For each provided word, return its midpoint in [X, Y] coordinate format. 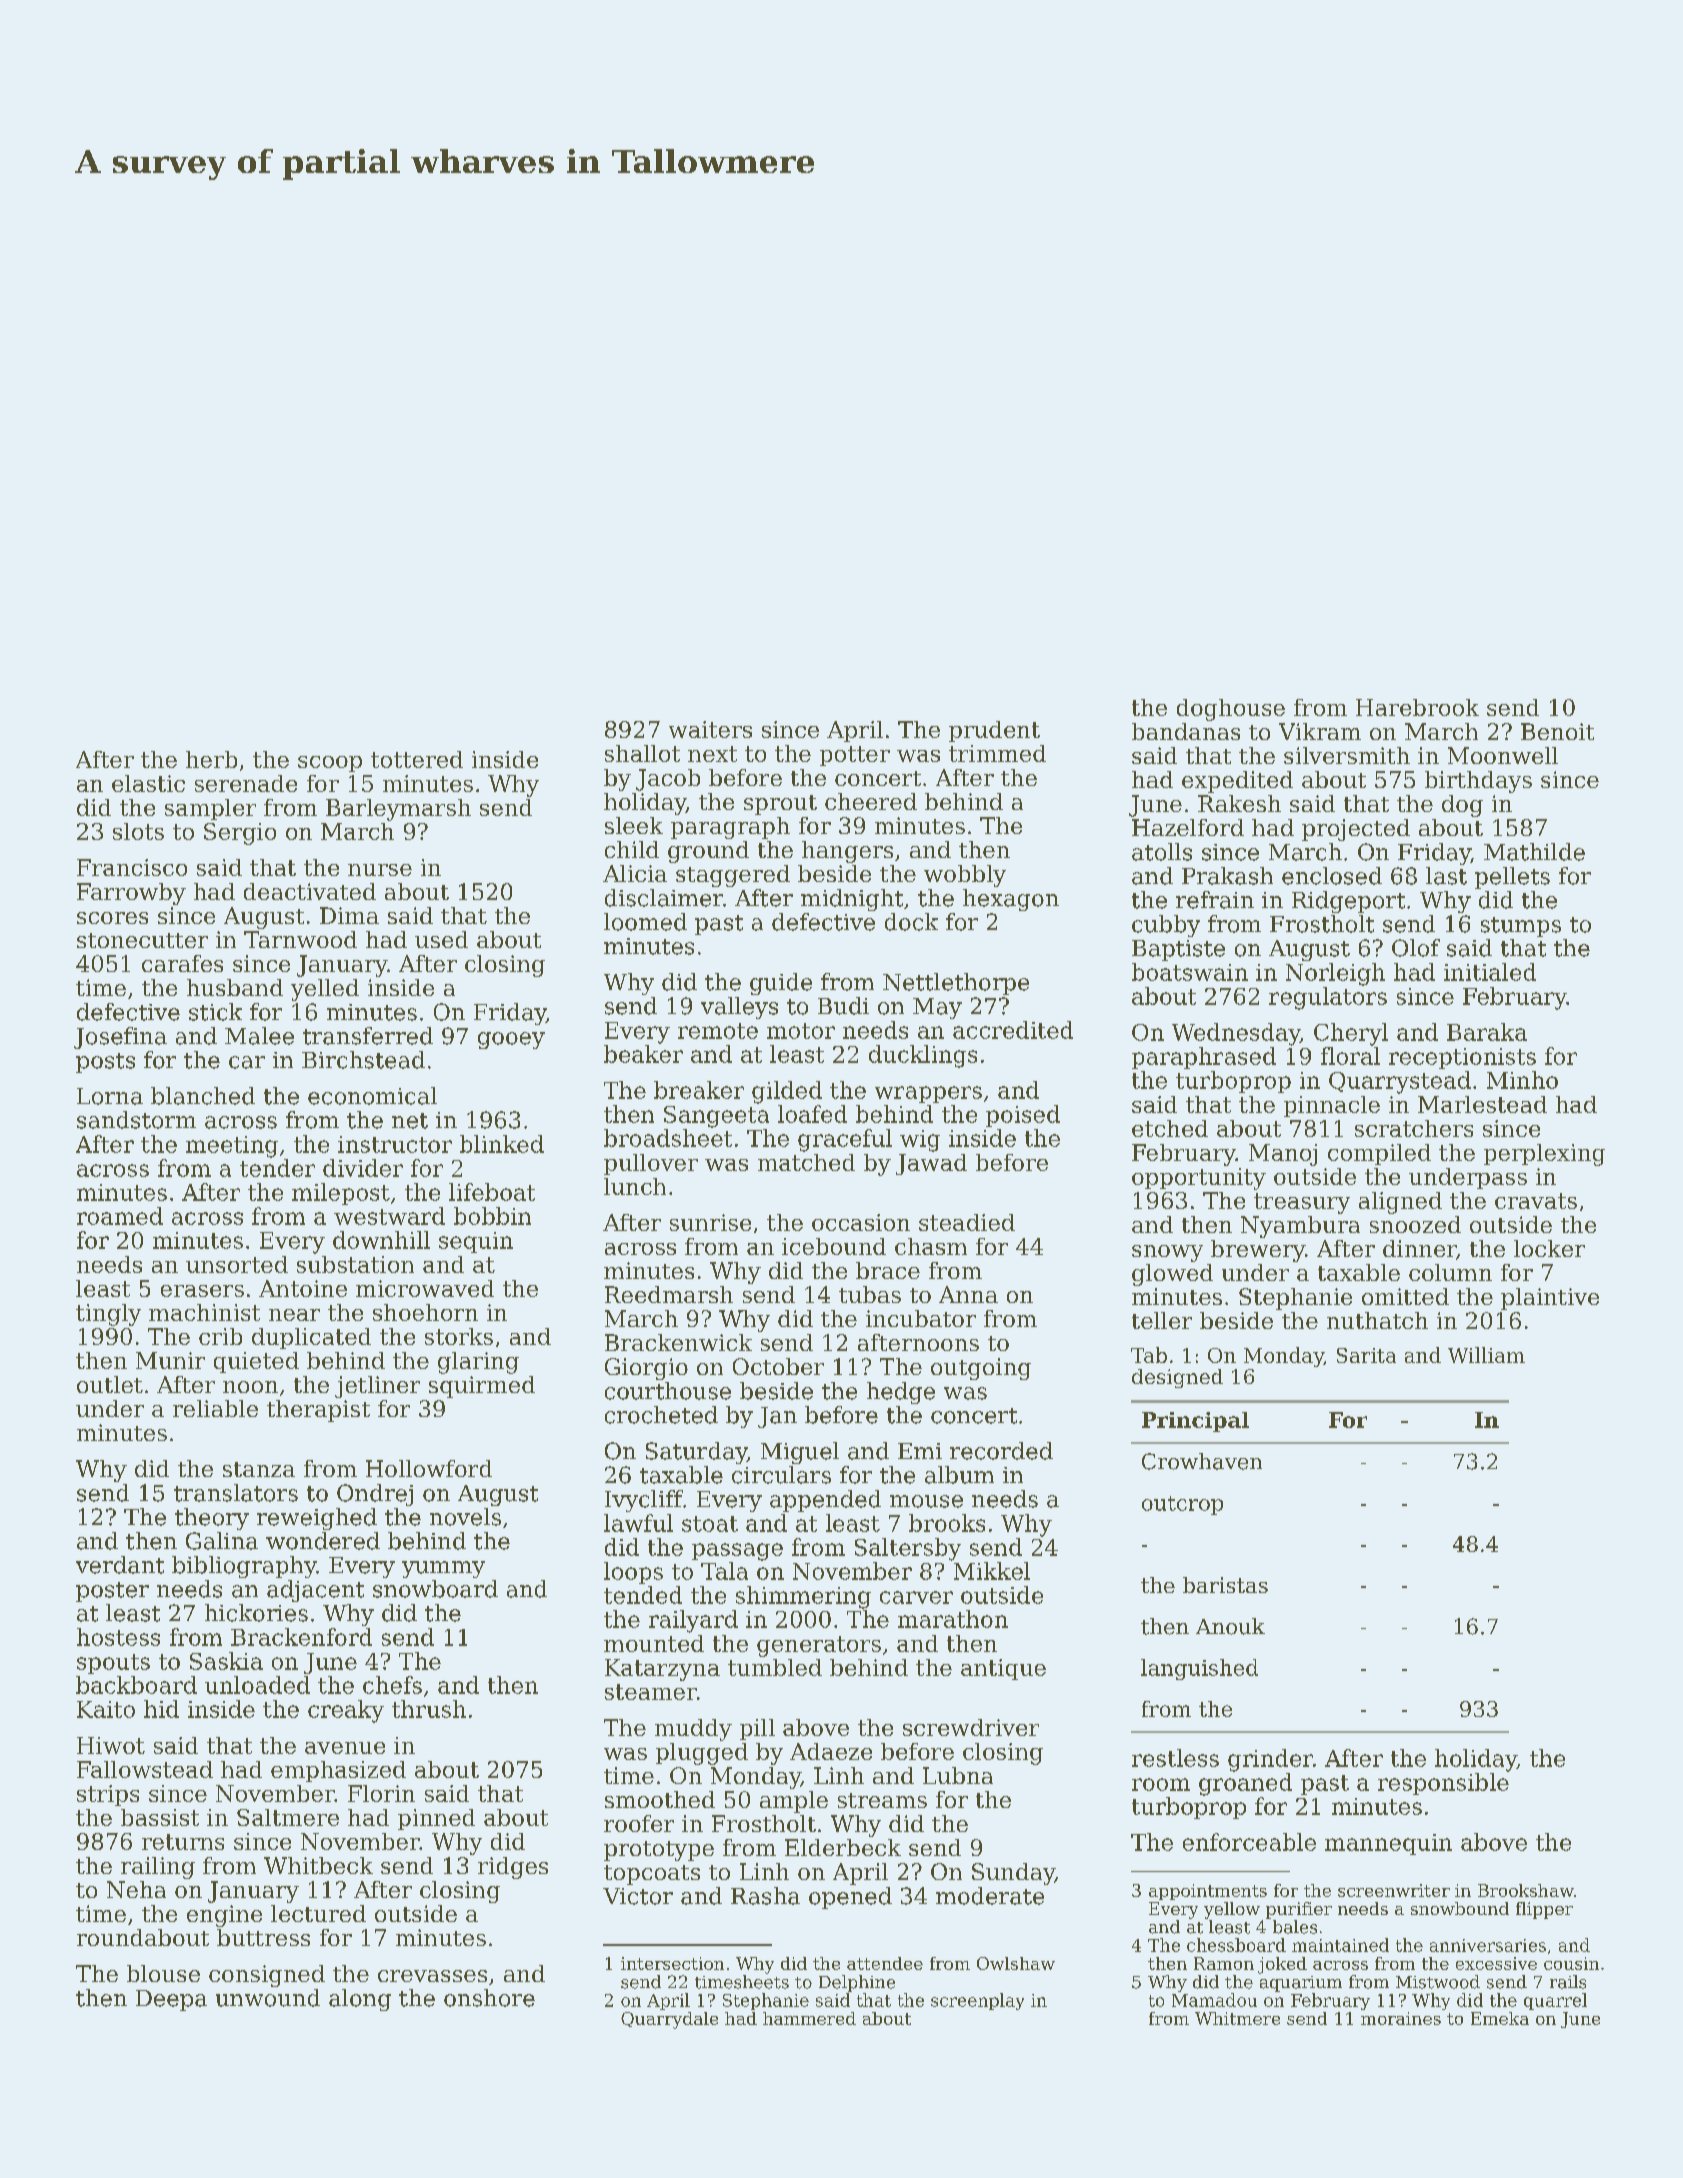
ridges [513, 1868]
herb [211, 759]
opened [850, 1898]
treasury [1302, 1203]
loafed [812, 1114]
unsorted [237, 1264]
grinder [1270, 1760]
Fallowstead [145, 1769]
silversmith [1347, 755]
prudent [994, 731]
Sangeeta [716, 1117]
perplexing [1544, 1155]
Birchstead [363, 1060]
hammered [809, 2018]
